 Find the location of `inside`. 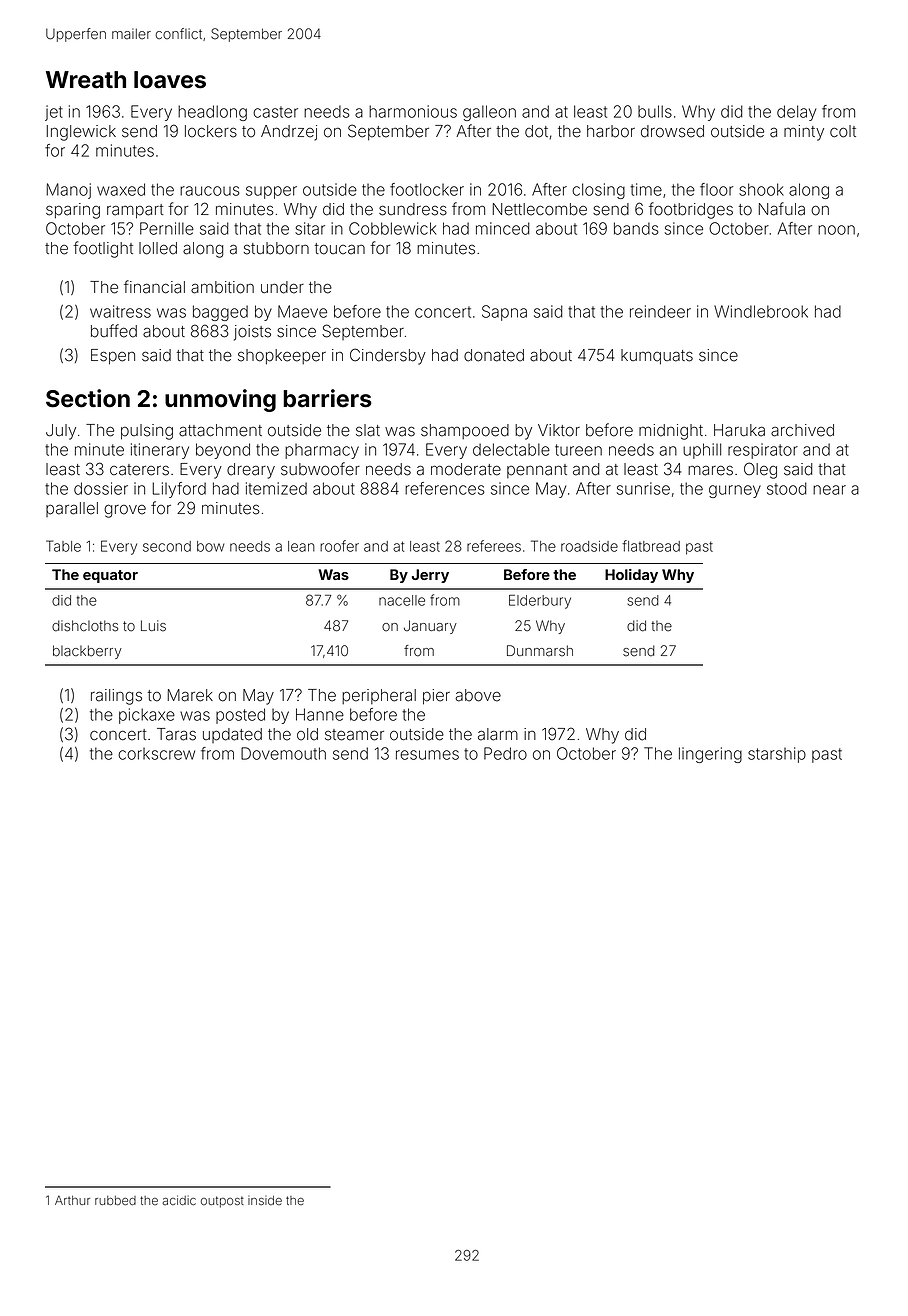

inside is located at coordinates (265, 1200).
